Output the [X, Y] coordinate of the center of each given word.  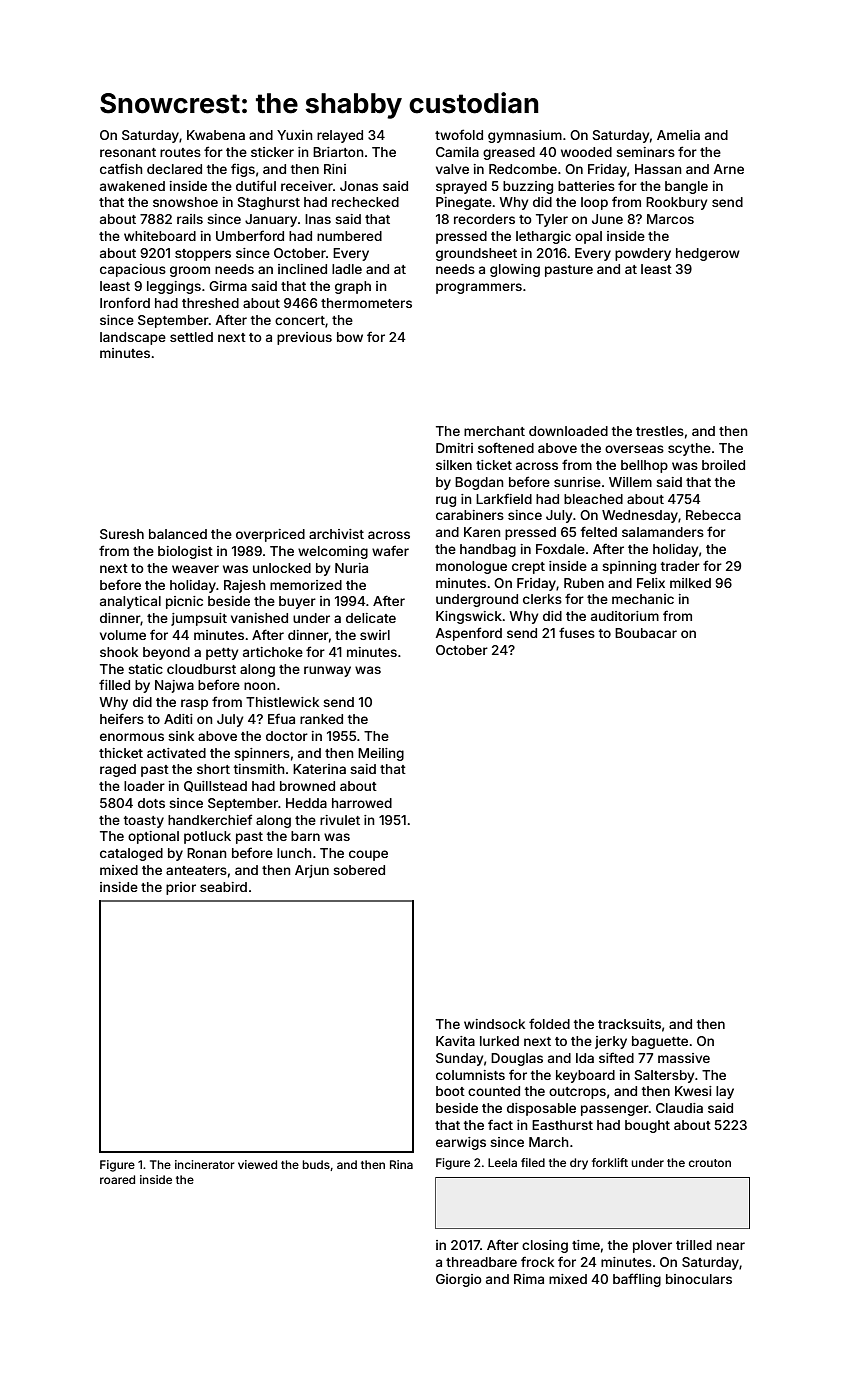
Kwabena [216, 135]
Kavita [455, 1041]
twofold [459, 134]
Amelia [678, 135]
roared [117, 1179]
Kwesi [693, 1091]
